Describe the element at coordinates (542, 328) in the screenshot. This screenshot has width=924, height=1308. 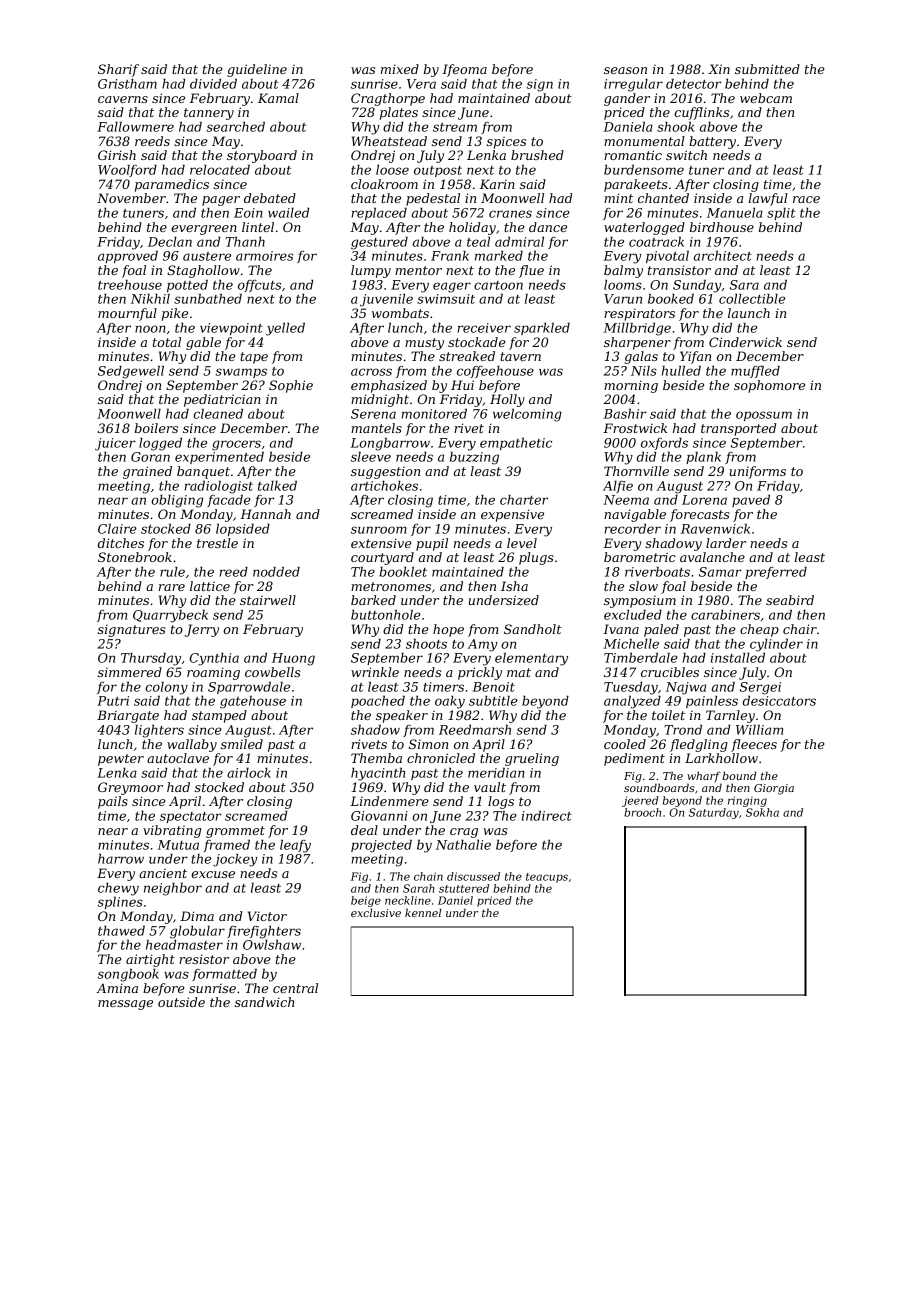
I see `sparkled` at that location.
